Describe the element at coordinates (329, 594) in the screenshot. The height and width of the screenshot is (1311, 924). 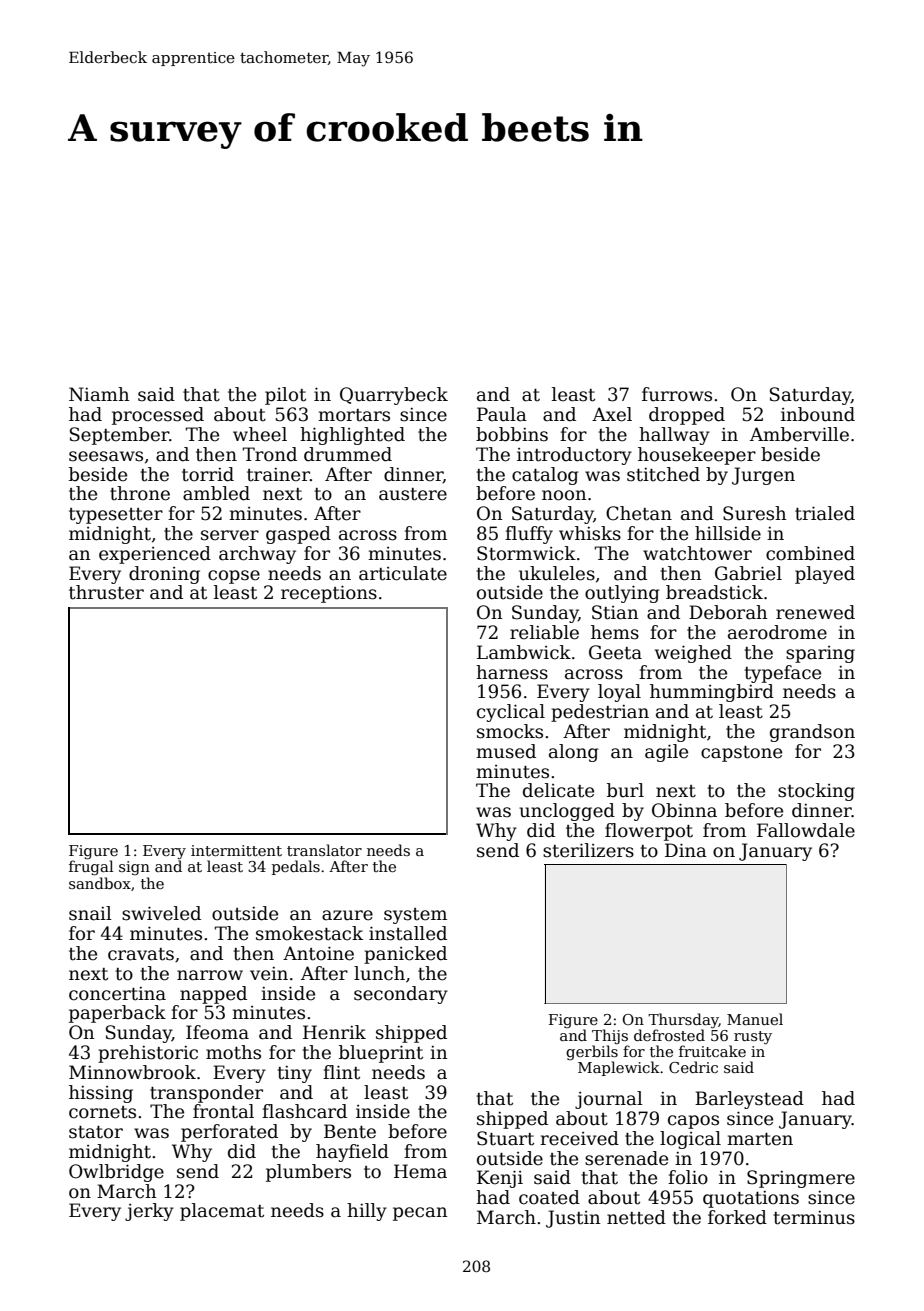
I see `receptions` at that location.
